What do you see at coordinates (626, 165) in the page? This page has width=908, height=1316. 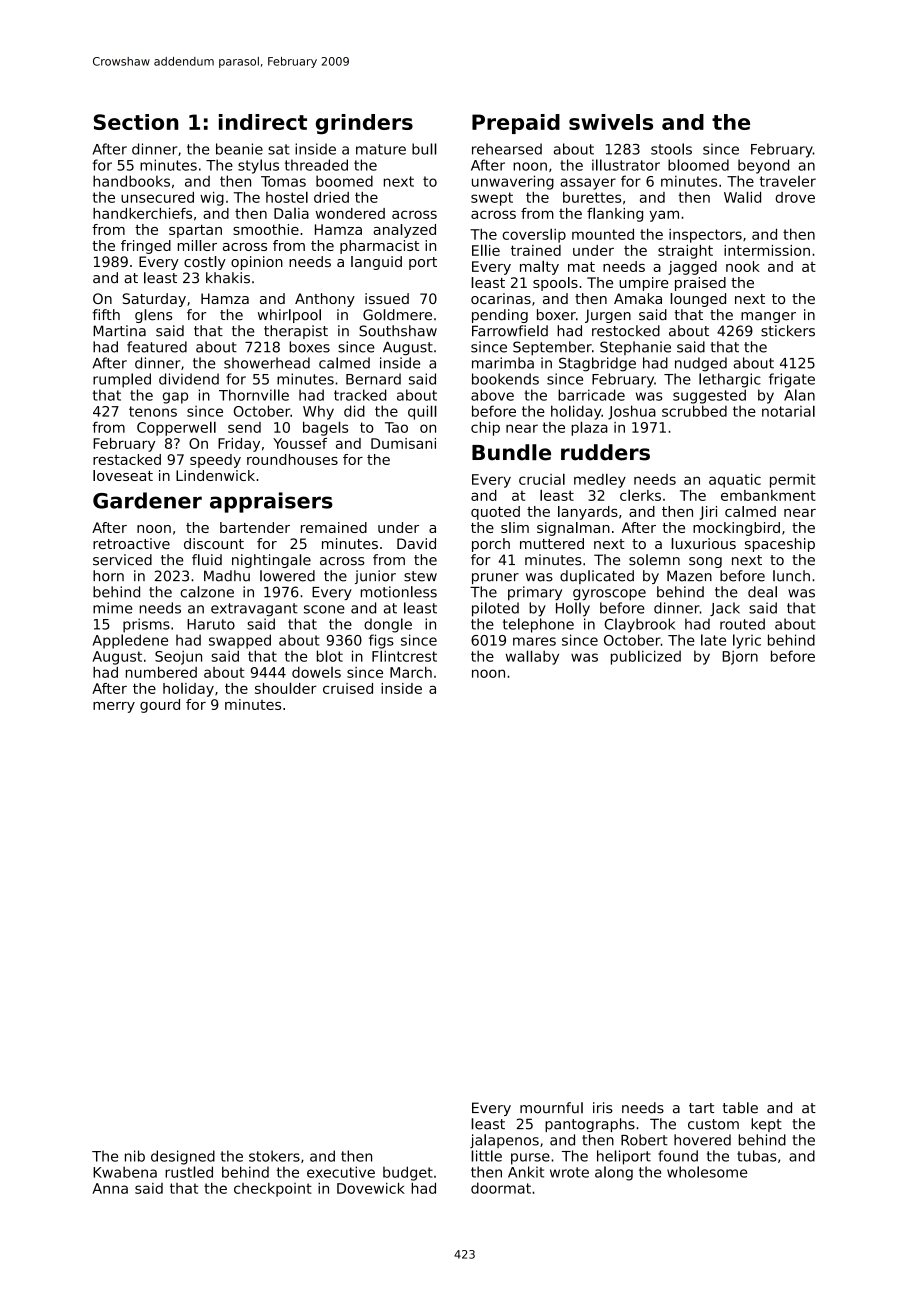 I see `illustrator` at bounding box center [626, 165].
